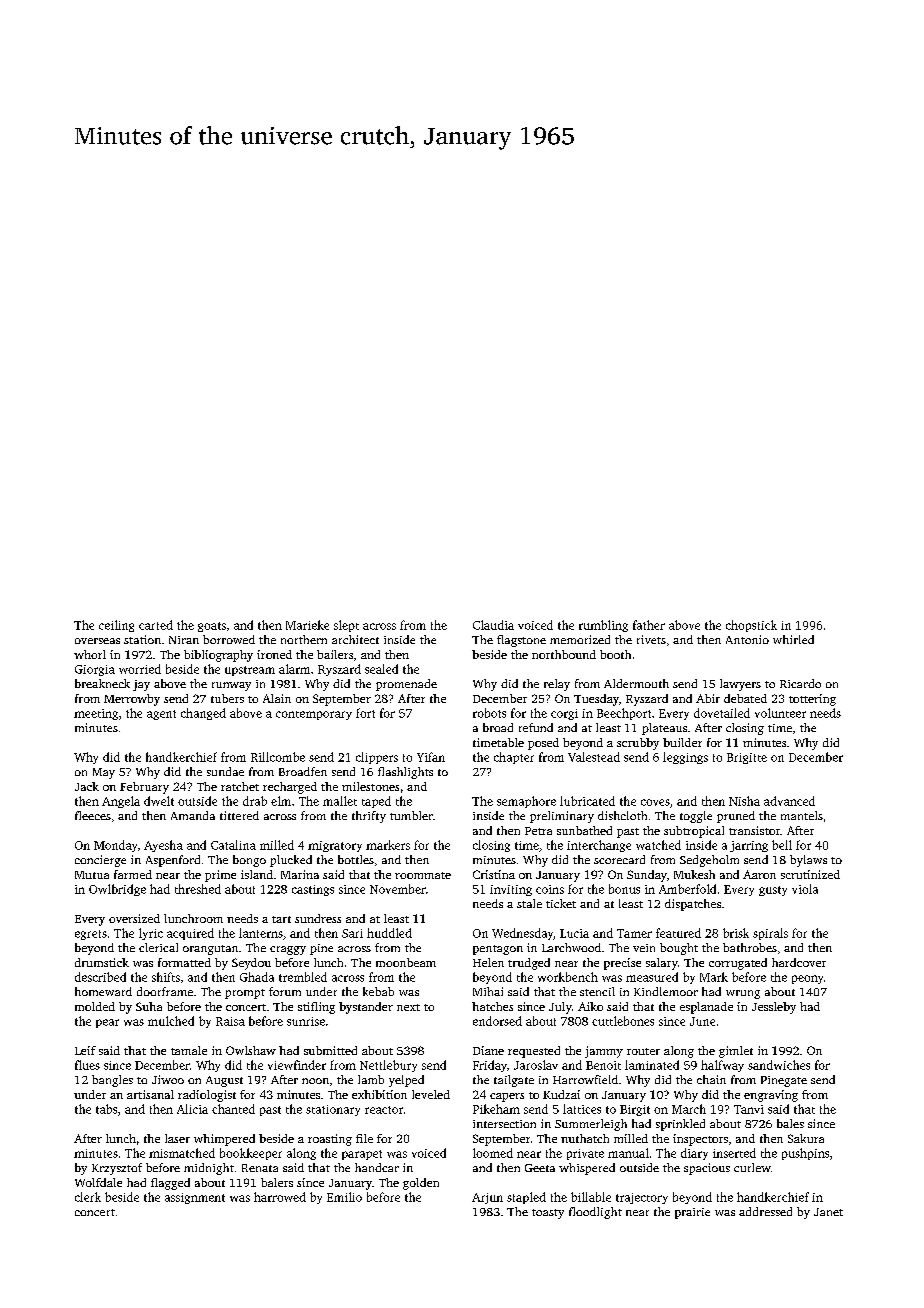 The width and height of the page is (924, 1308). Describe the element at coordinates (514, 758) in the page. I see `chapter` at that location.
